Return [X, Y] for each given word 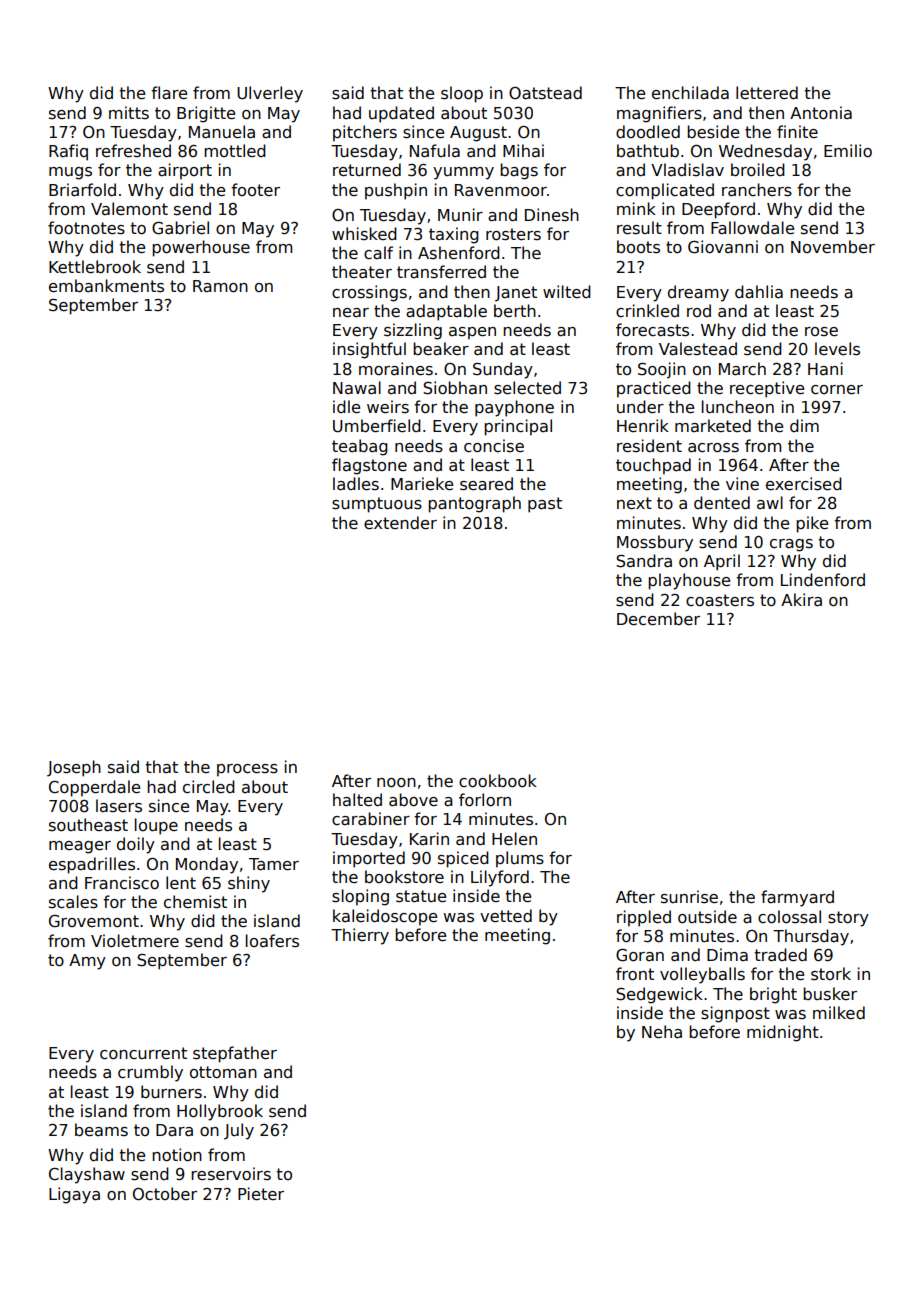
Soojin [662, 370]
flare [169, 93]
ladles [356, 483]
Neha [662, 1031]
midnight [783, 1033]
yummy [463, 173]
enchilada [690, 93]
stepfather [235, 1054]
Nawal [357, 387]
